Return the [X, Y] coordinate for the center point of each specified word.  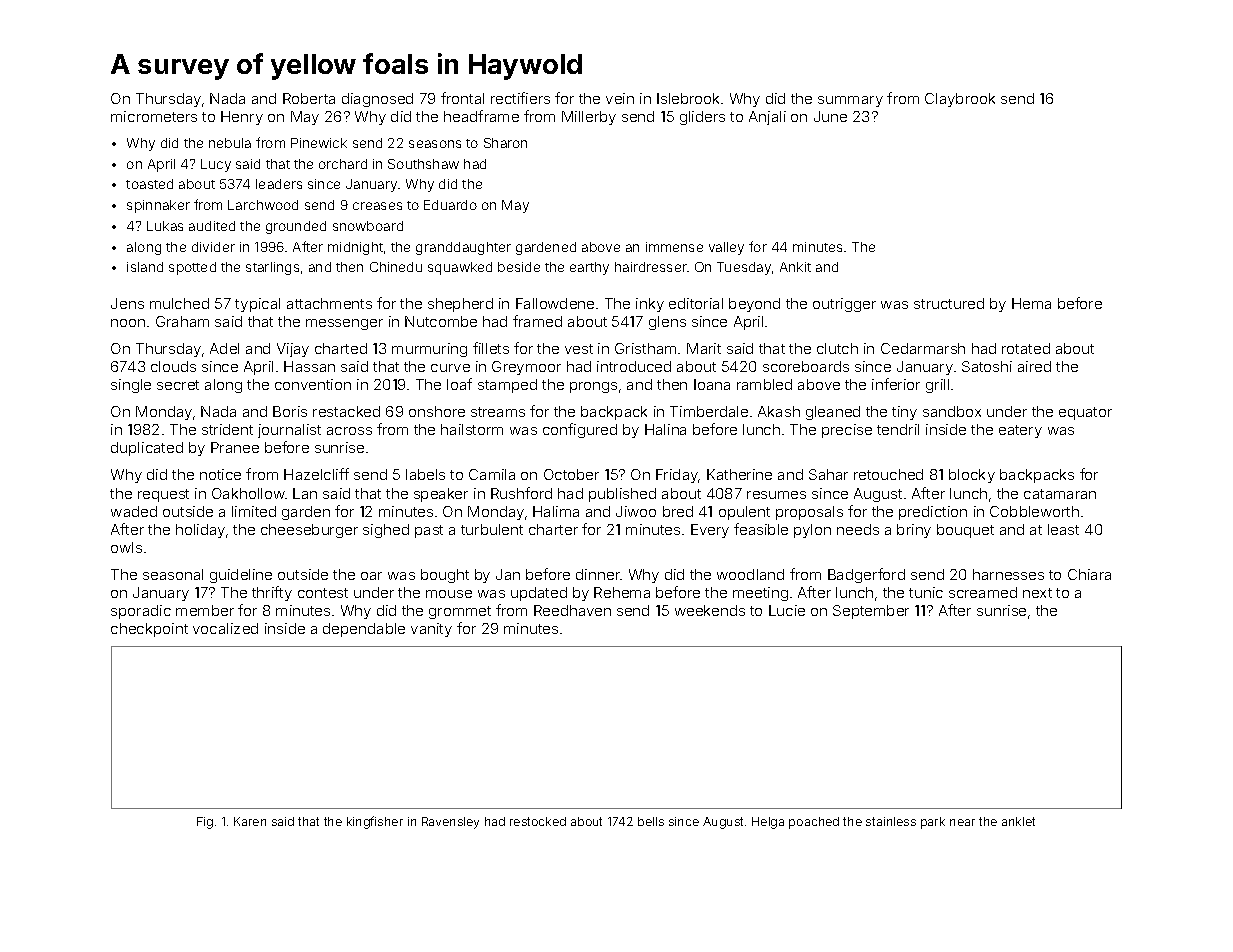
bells [651, 821]
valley [726, 248]
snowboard [368, 226]
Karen [250, 821]
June [830, 116]
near [962, 822]
